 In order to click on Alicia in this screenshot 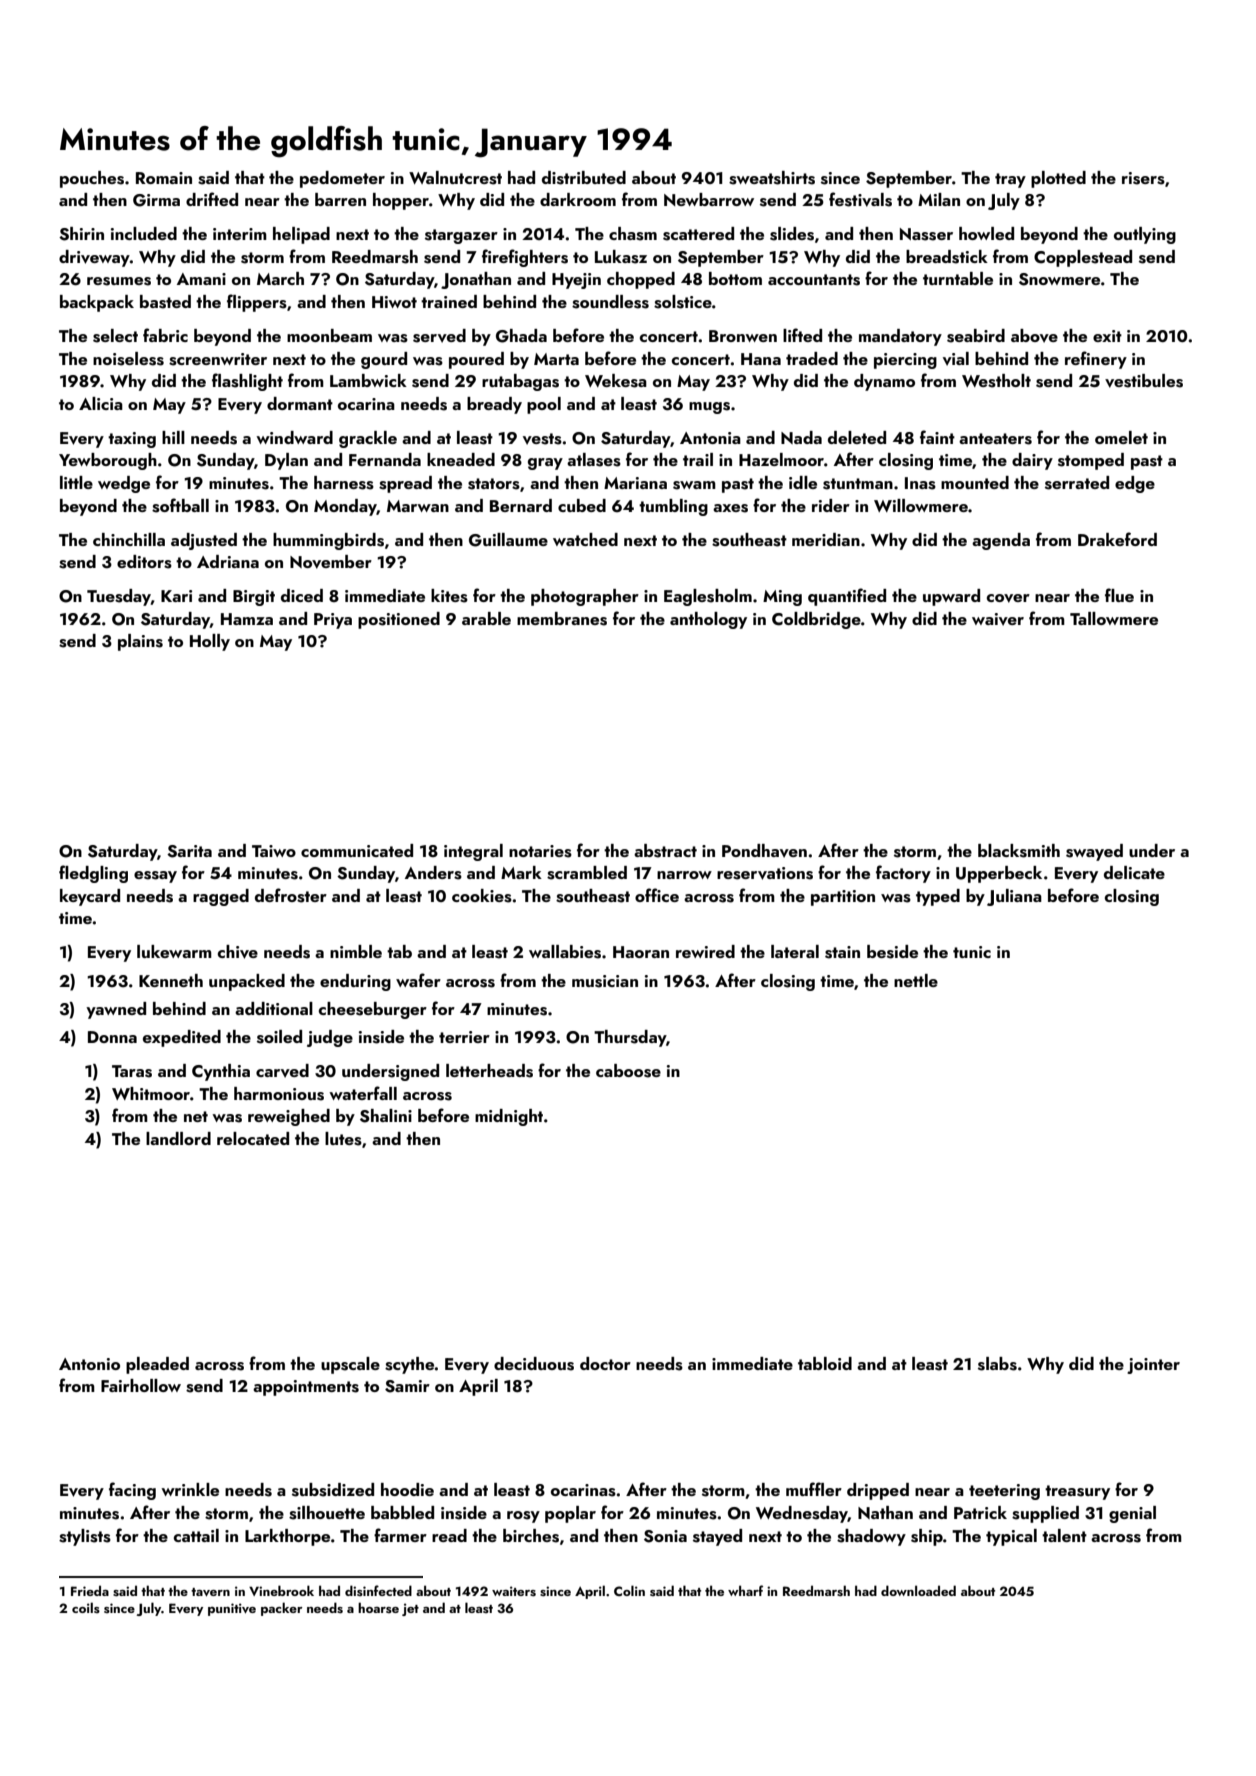, I will do `click(101, 403)`.
